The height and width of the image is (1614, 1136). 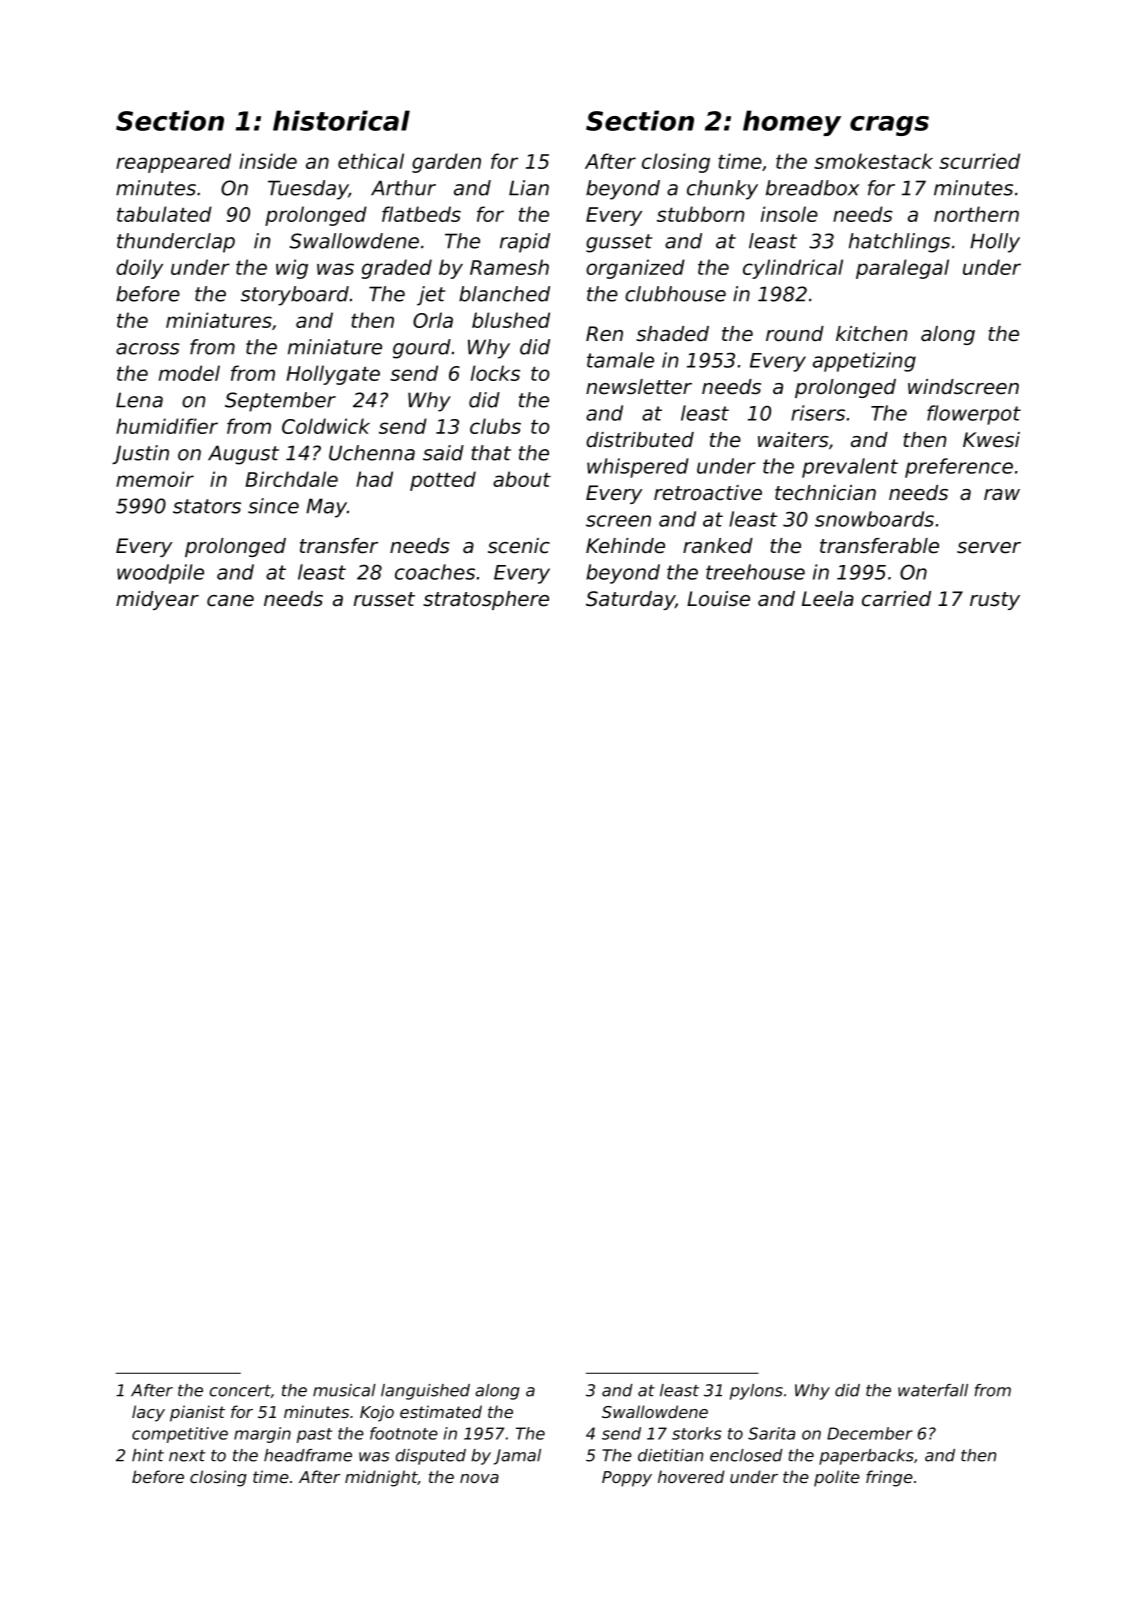 I want to click on cane, so click(x=230, y=601).
